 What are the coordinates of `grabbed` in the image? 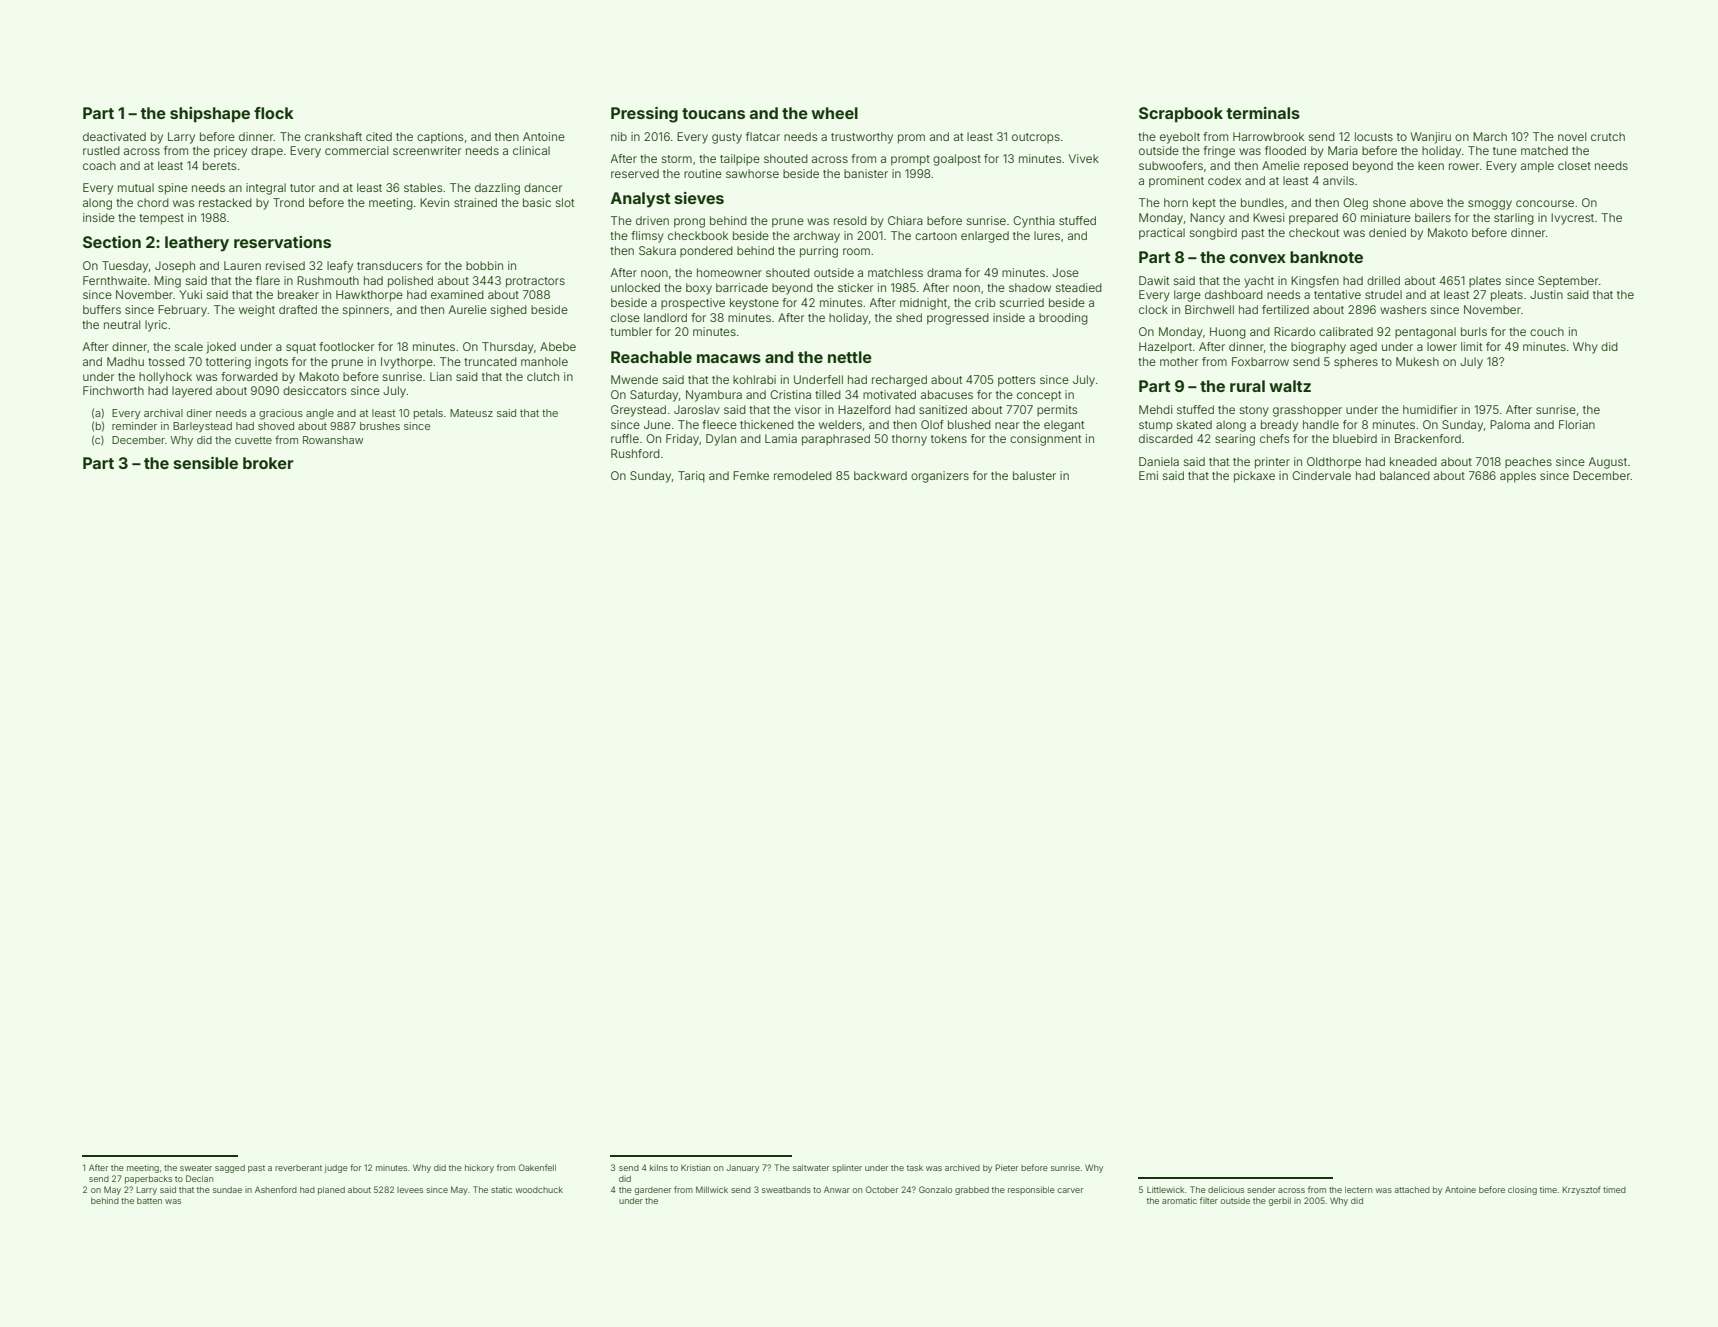 It's located at (972, 1191).
